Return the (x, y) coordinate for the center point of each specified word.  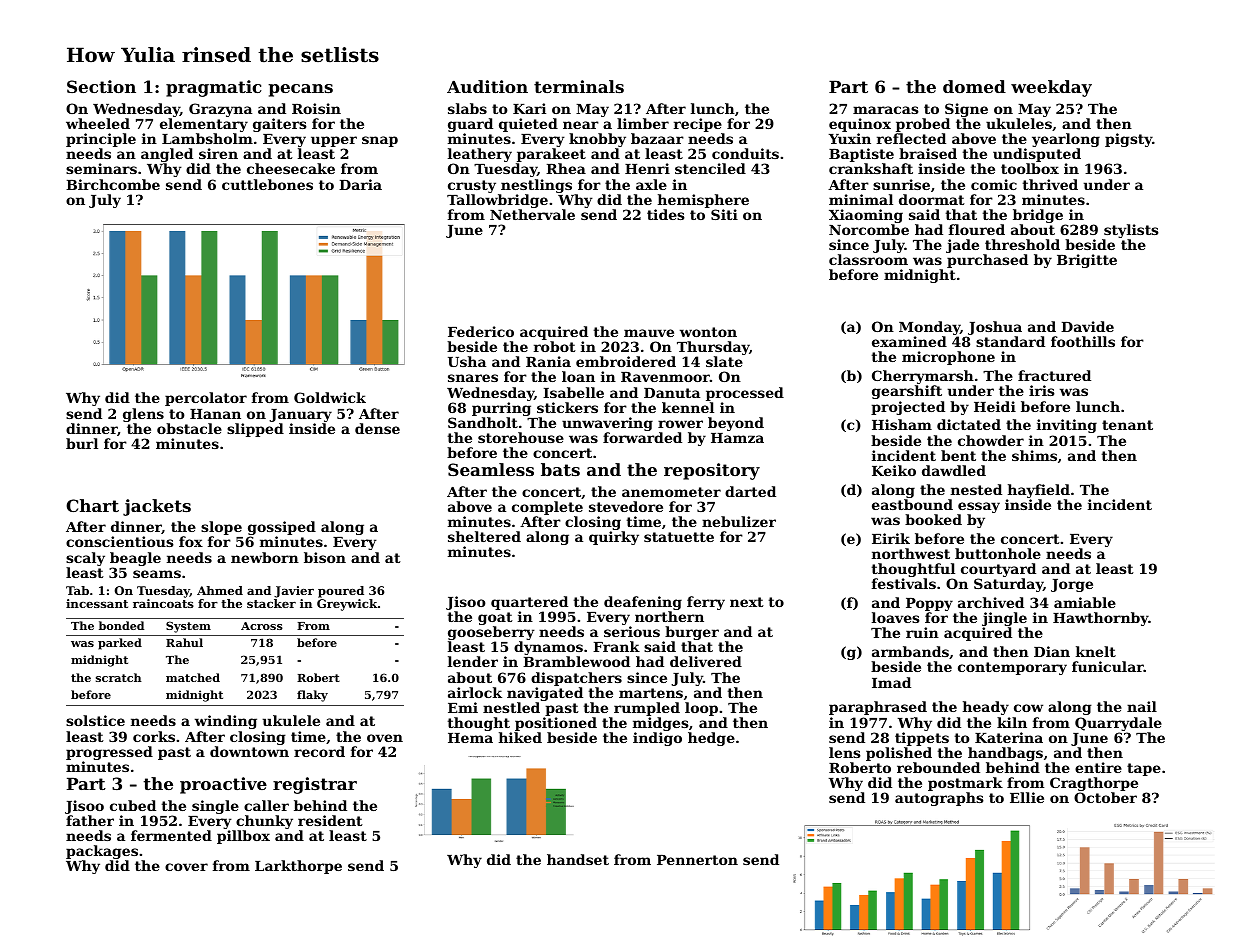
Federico (481, 331)
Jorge (1072, 585)
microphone (948, 358)
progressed (109, 753)
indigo (657, 739)
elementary (204, 125)
